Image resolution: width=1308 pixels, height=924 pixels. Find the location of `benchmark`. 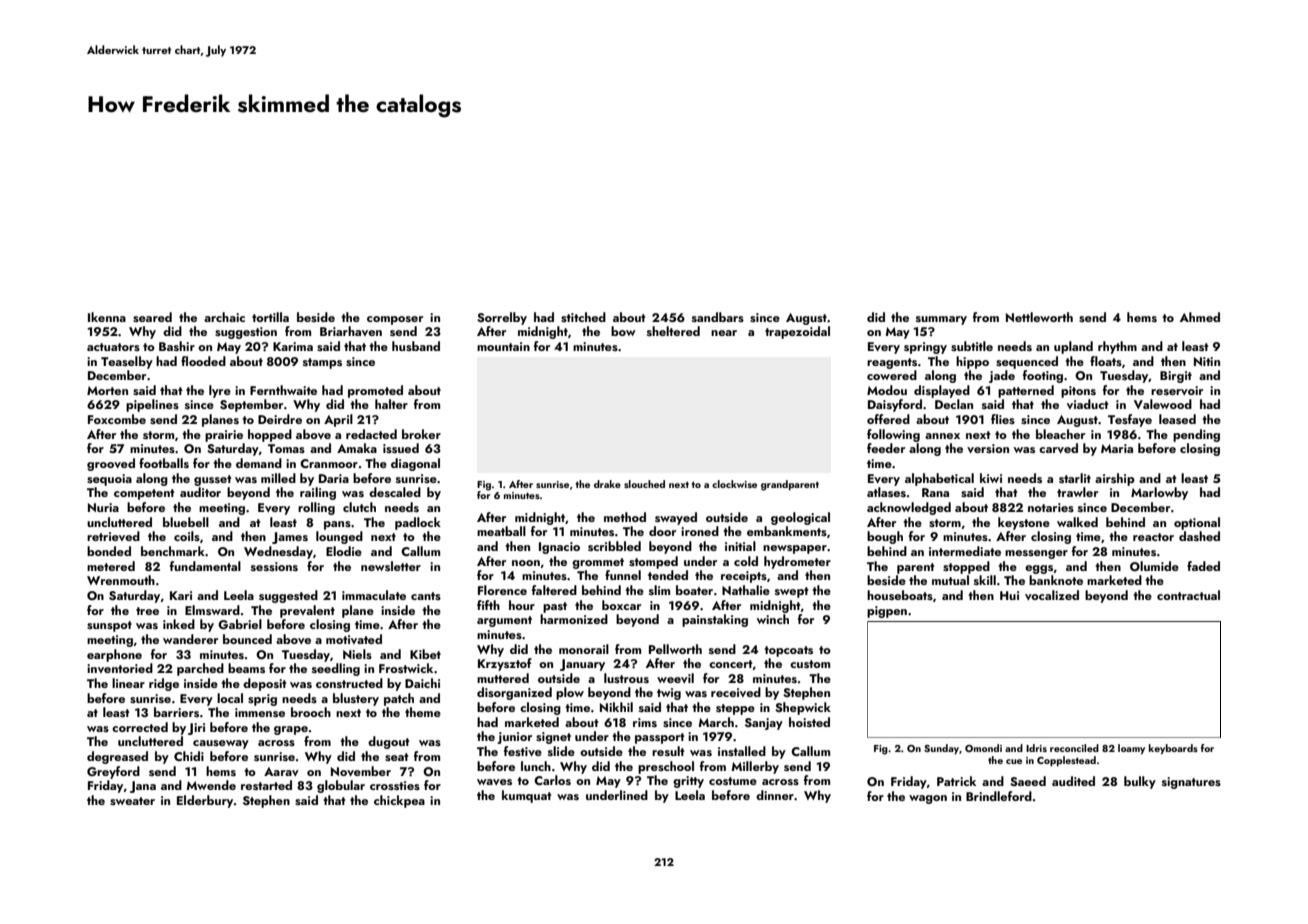

benchmark is located at coordinates (173, 551).
